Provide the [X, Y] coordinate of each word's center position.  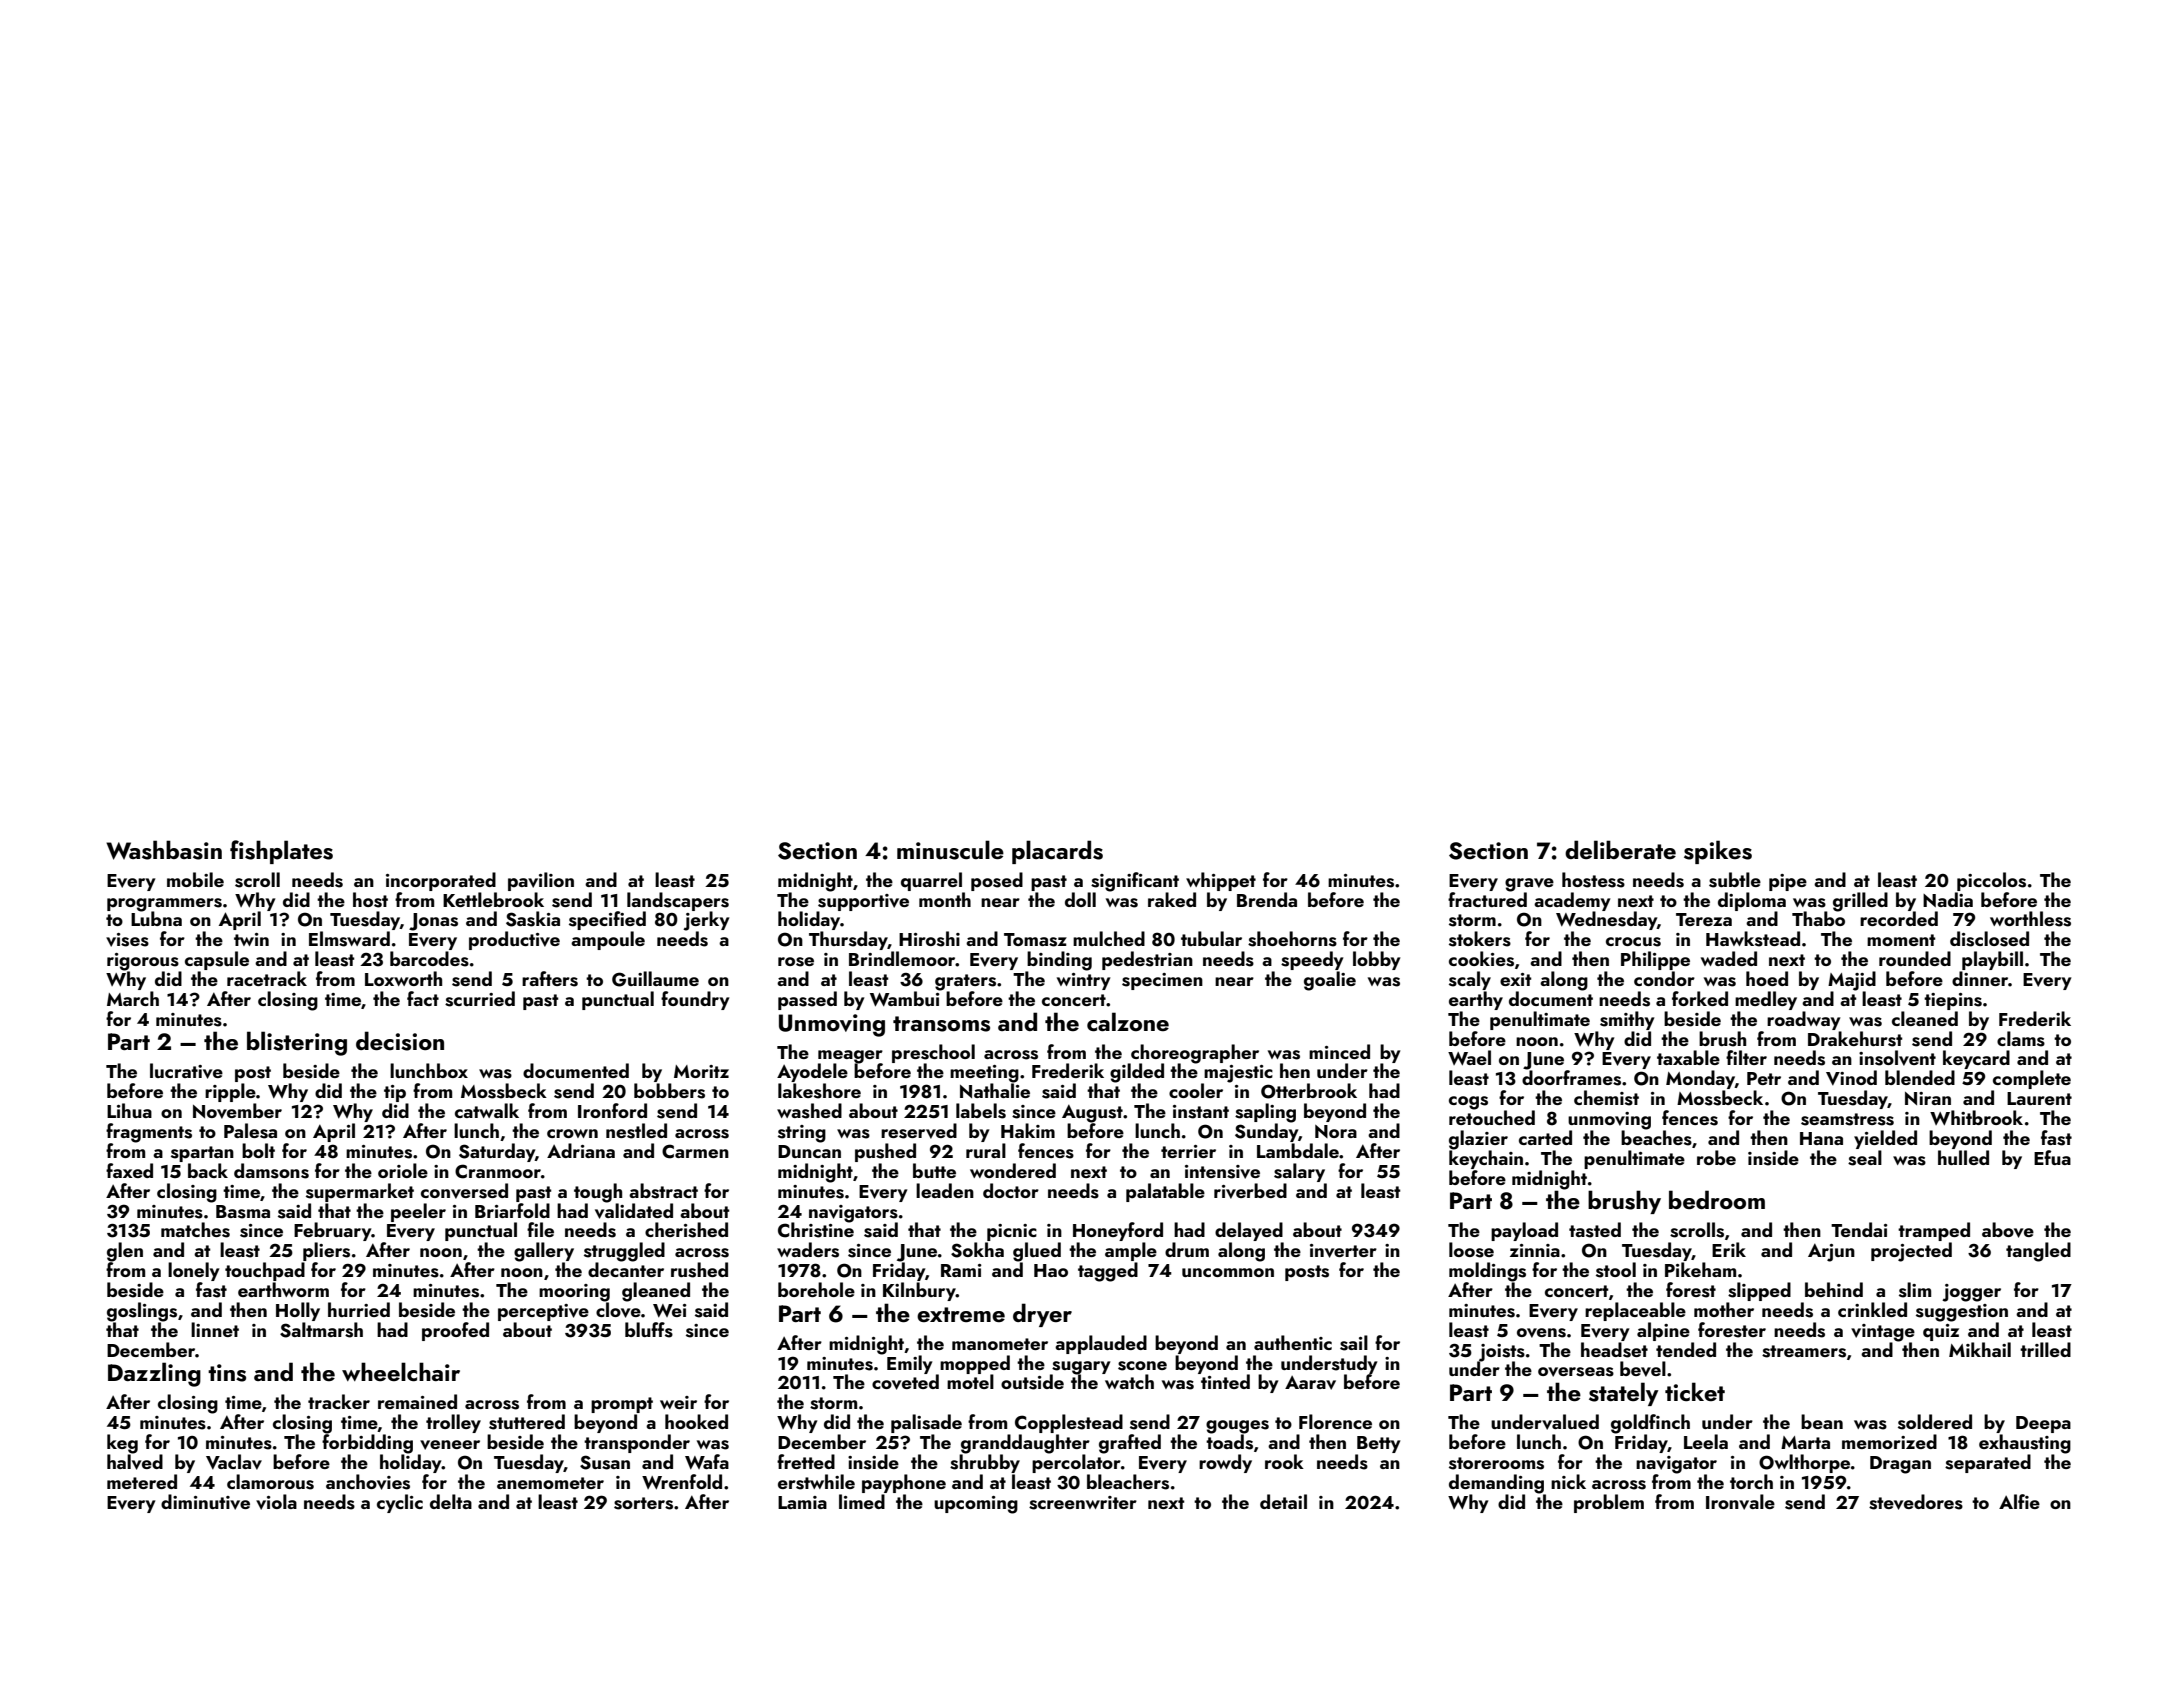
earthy [1476, 1000]
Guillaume [655, 979]
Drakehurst [1855, 1039]
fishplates [281, 852]
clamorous [270, 1482]
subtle [1735, 880]
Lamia [802, 1502]
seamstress [1847, 1119]
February [333, 1231]
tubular [1211, 938]
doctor [1011, 1190]
